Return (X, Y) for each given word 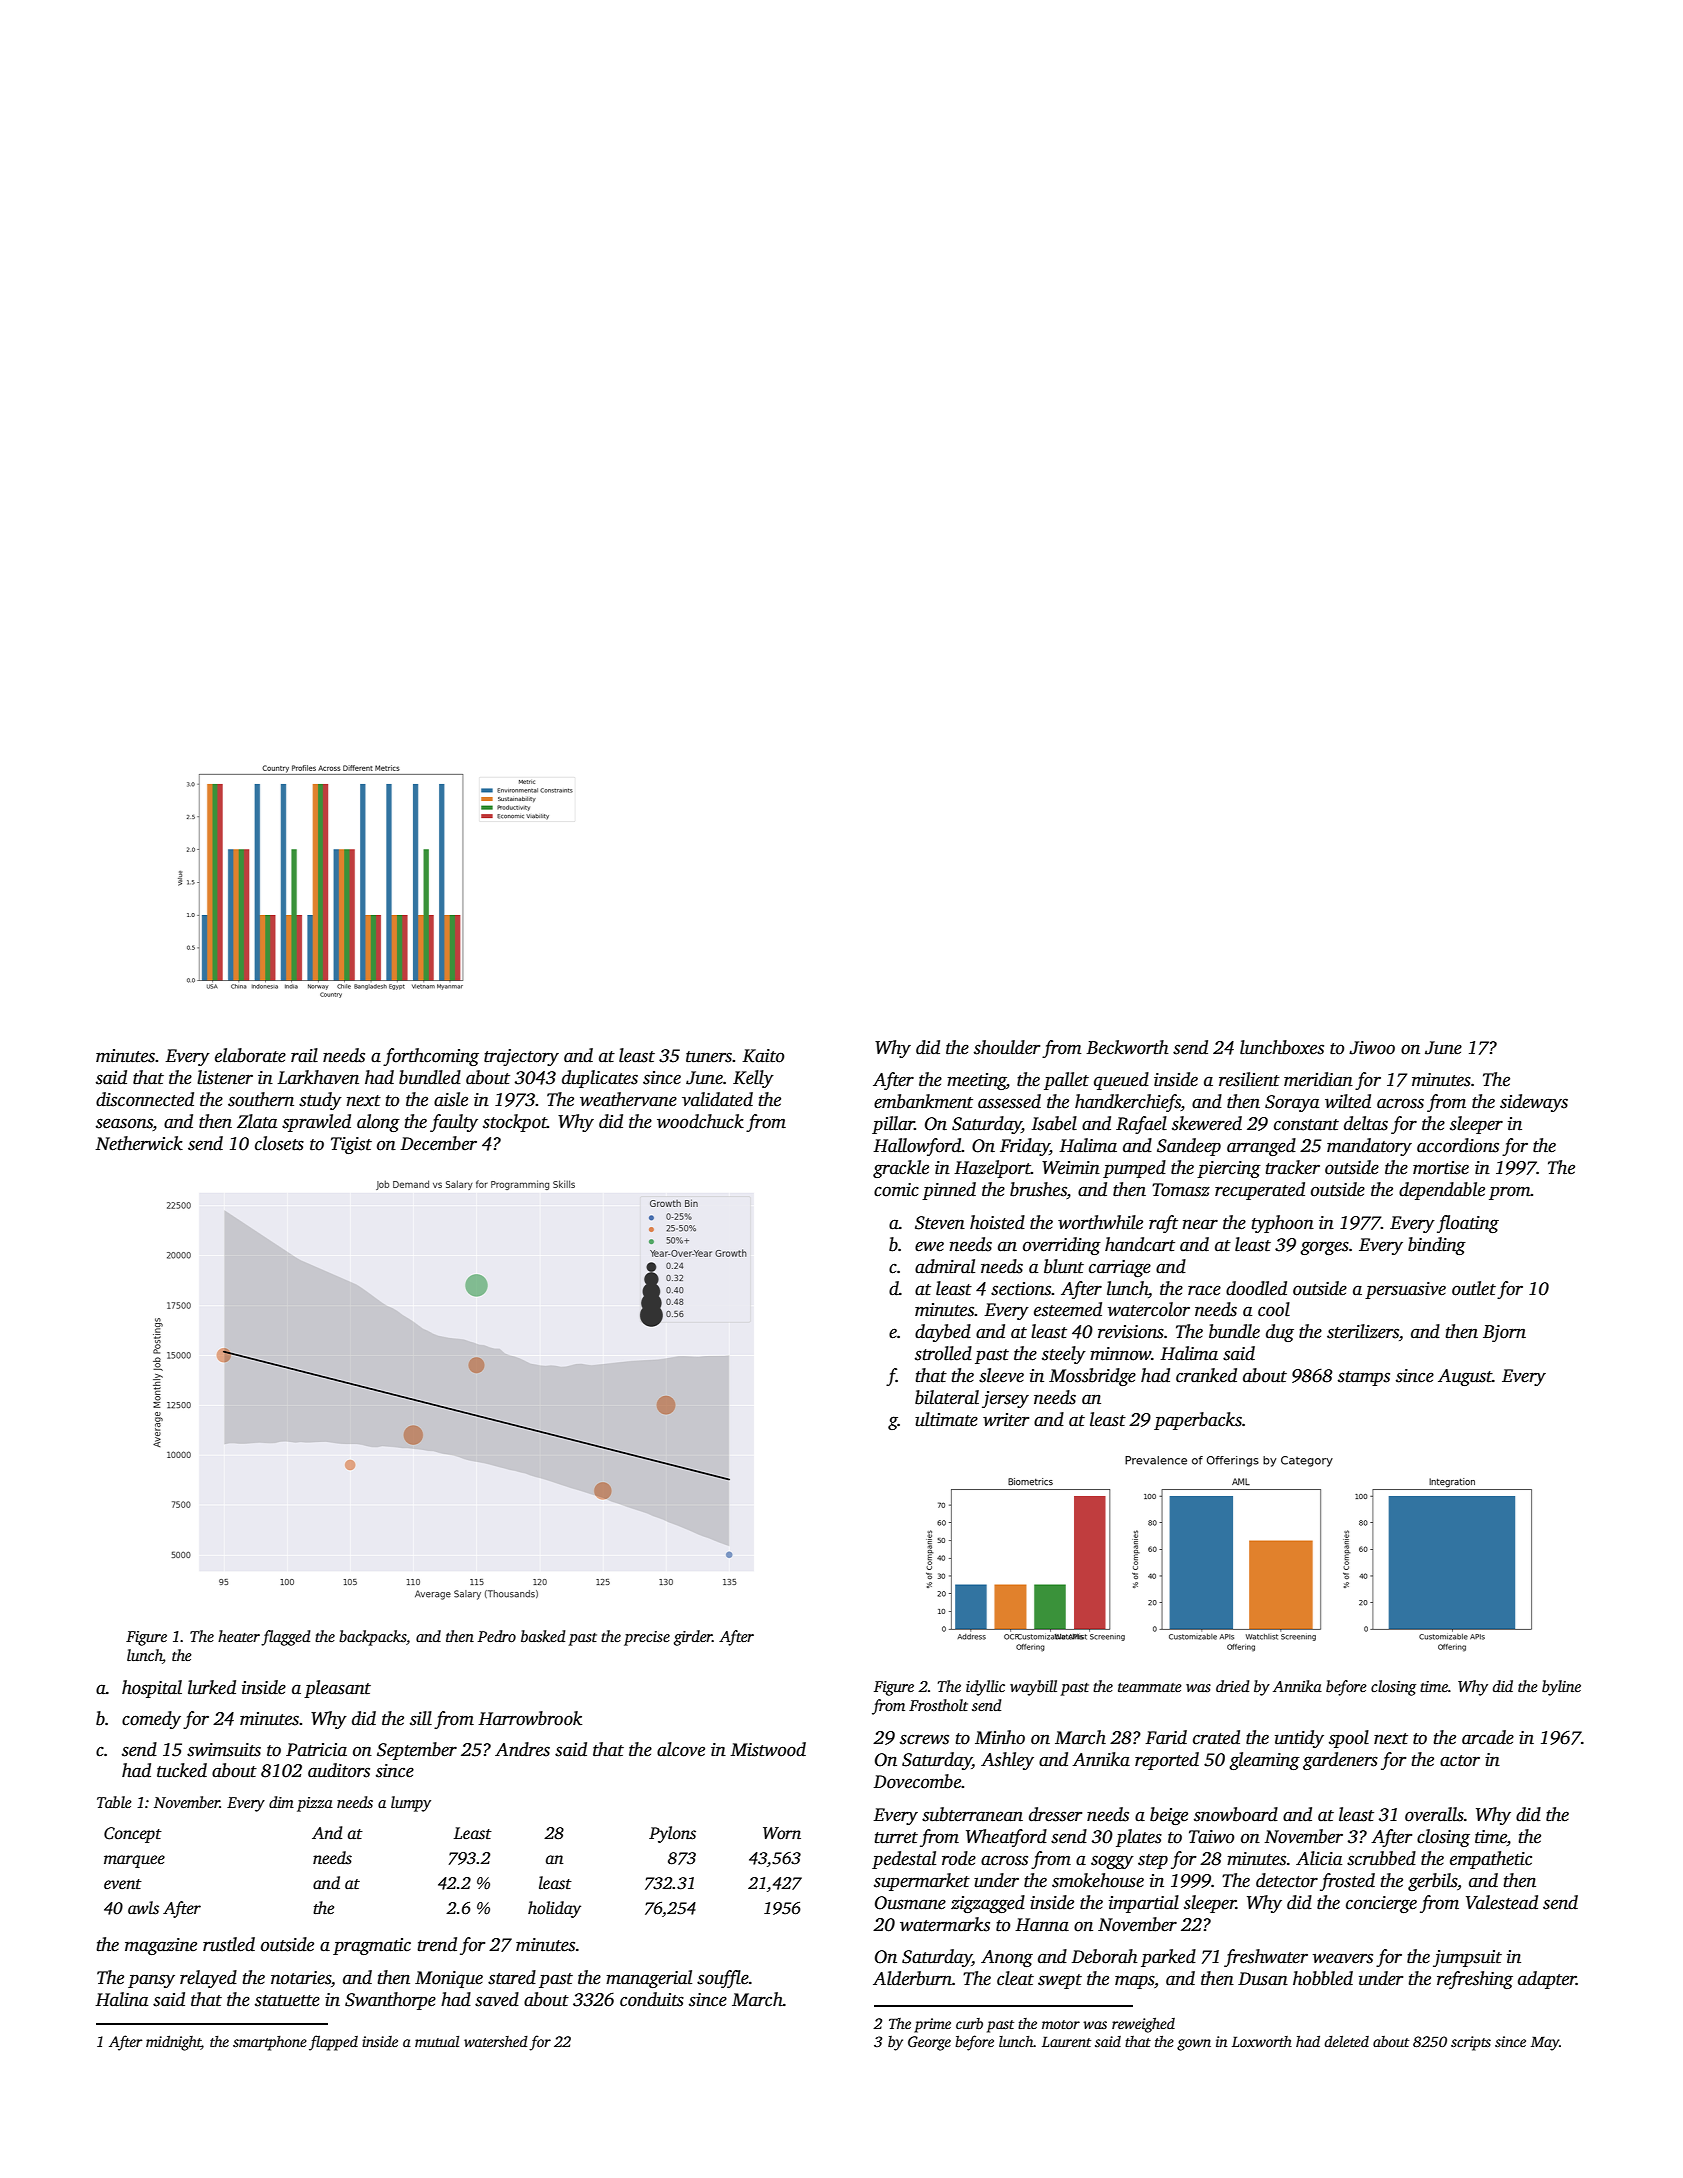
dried (1233, 1686)
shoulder (1007, 1047)
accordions (1458, 1145)
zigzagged (988, 1904)
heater (239, 1636)
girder (693, 1638)
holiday (554, 1909)
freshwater (1266, 1958)
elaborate (250, 1055)
